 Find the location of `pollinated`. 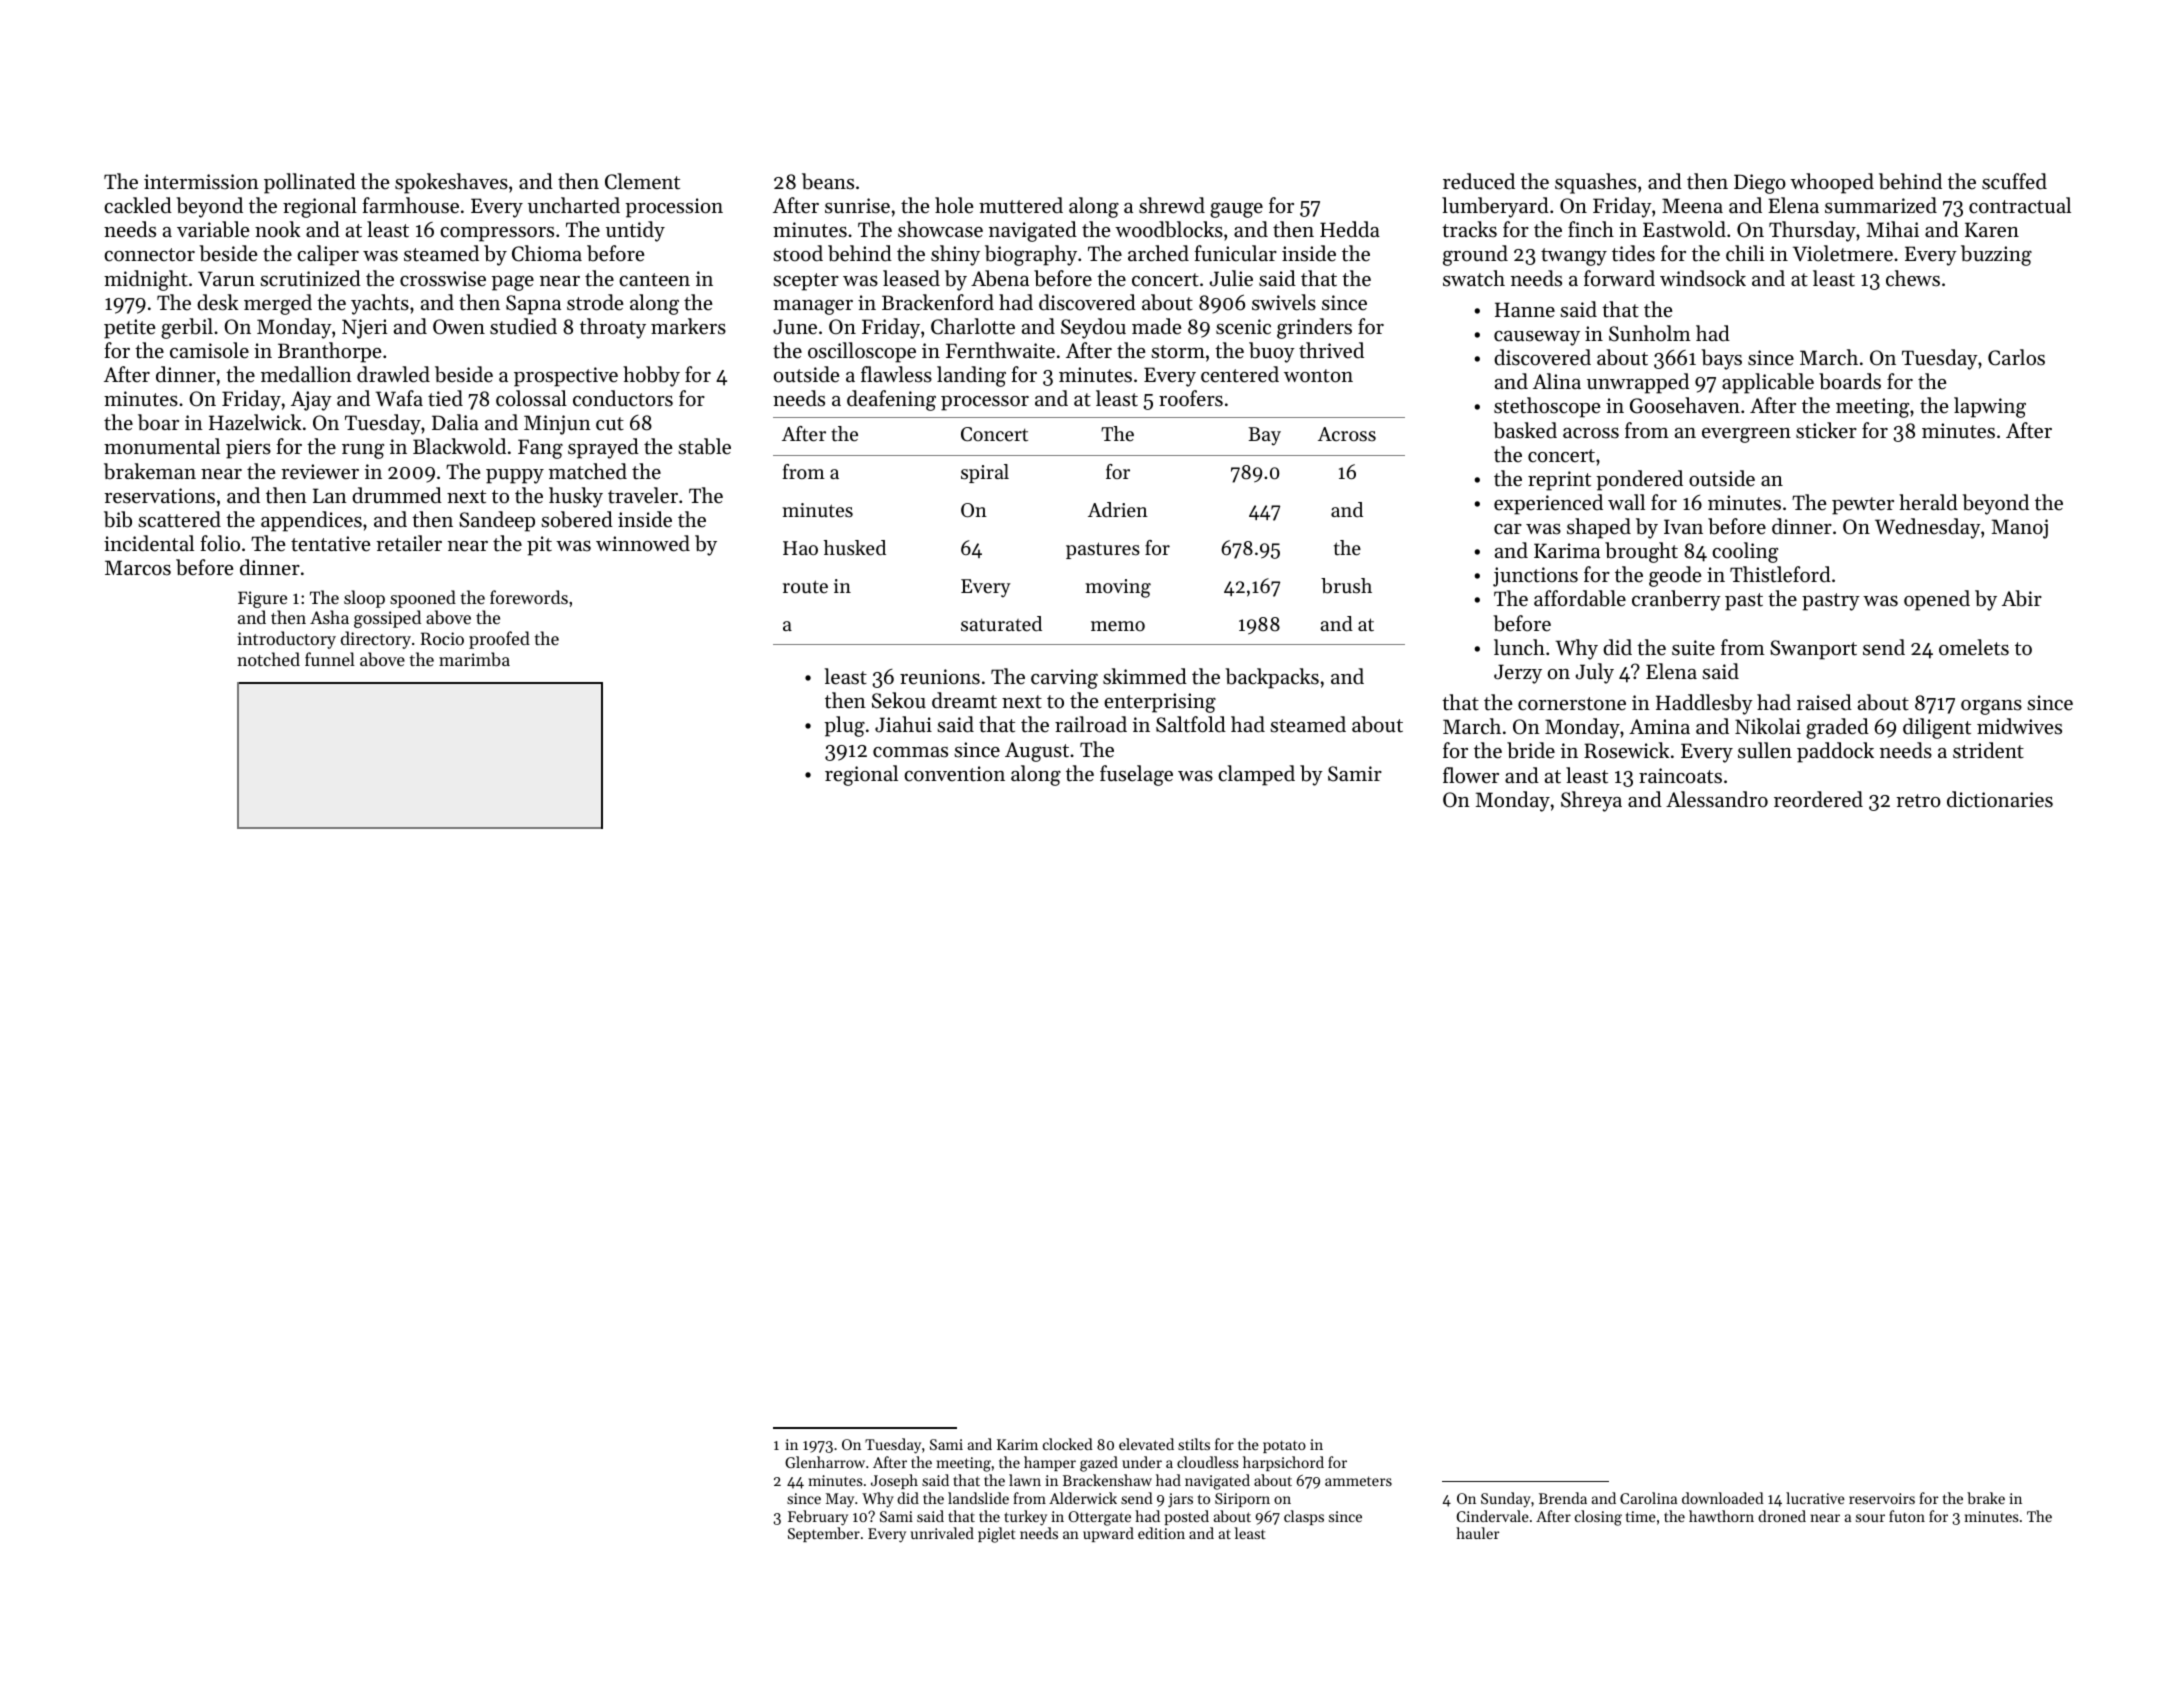

pollinated is located at coordinates (310, 183).
